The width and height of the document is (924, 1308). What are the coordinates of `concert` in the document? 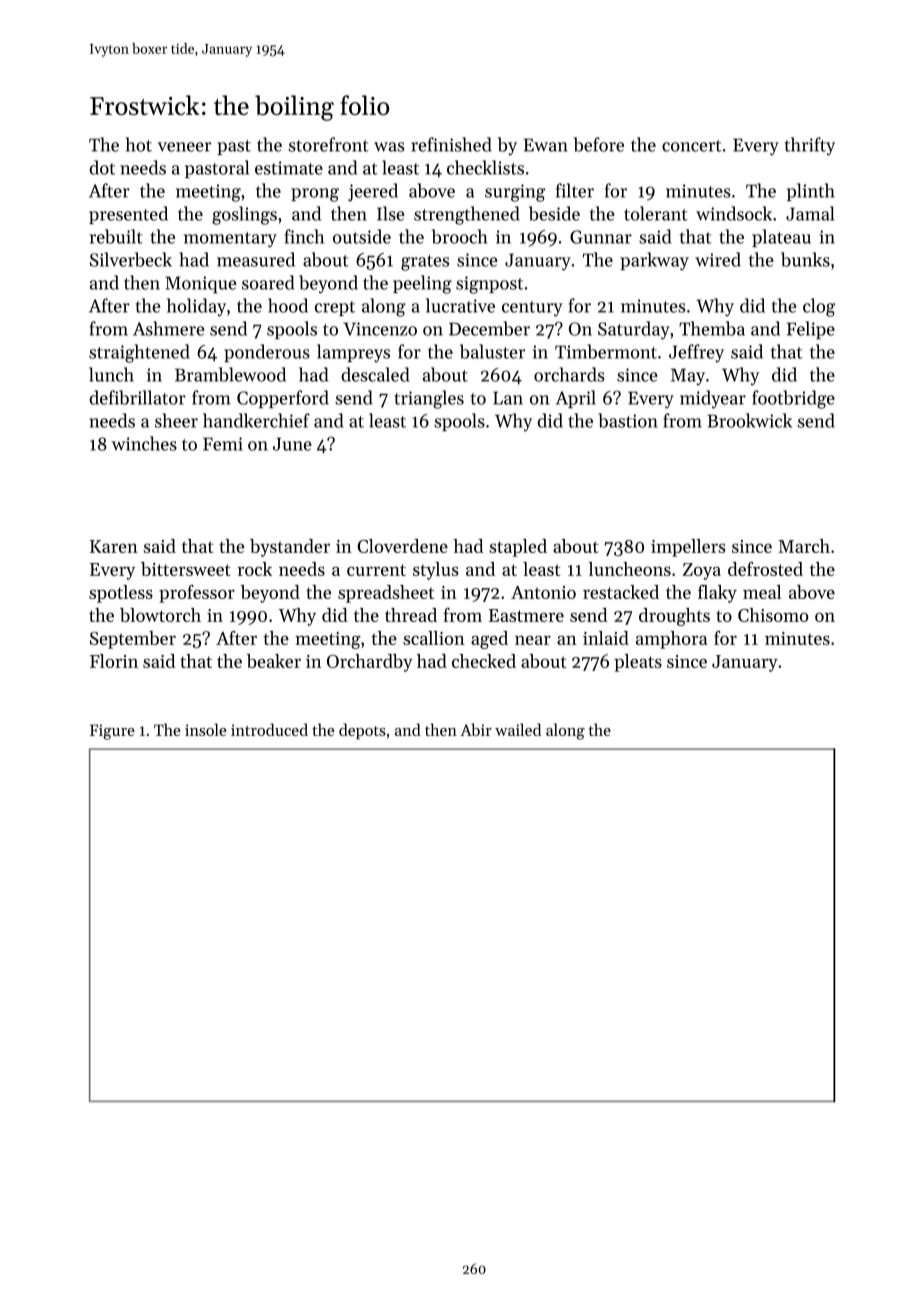 It's located at (692, 146).
